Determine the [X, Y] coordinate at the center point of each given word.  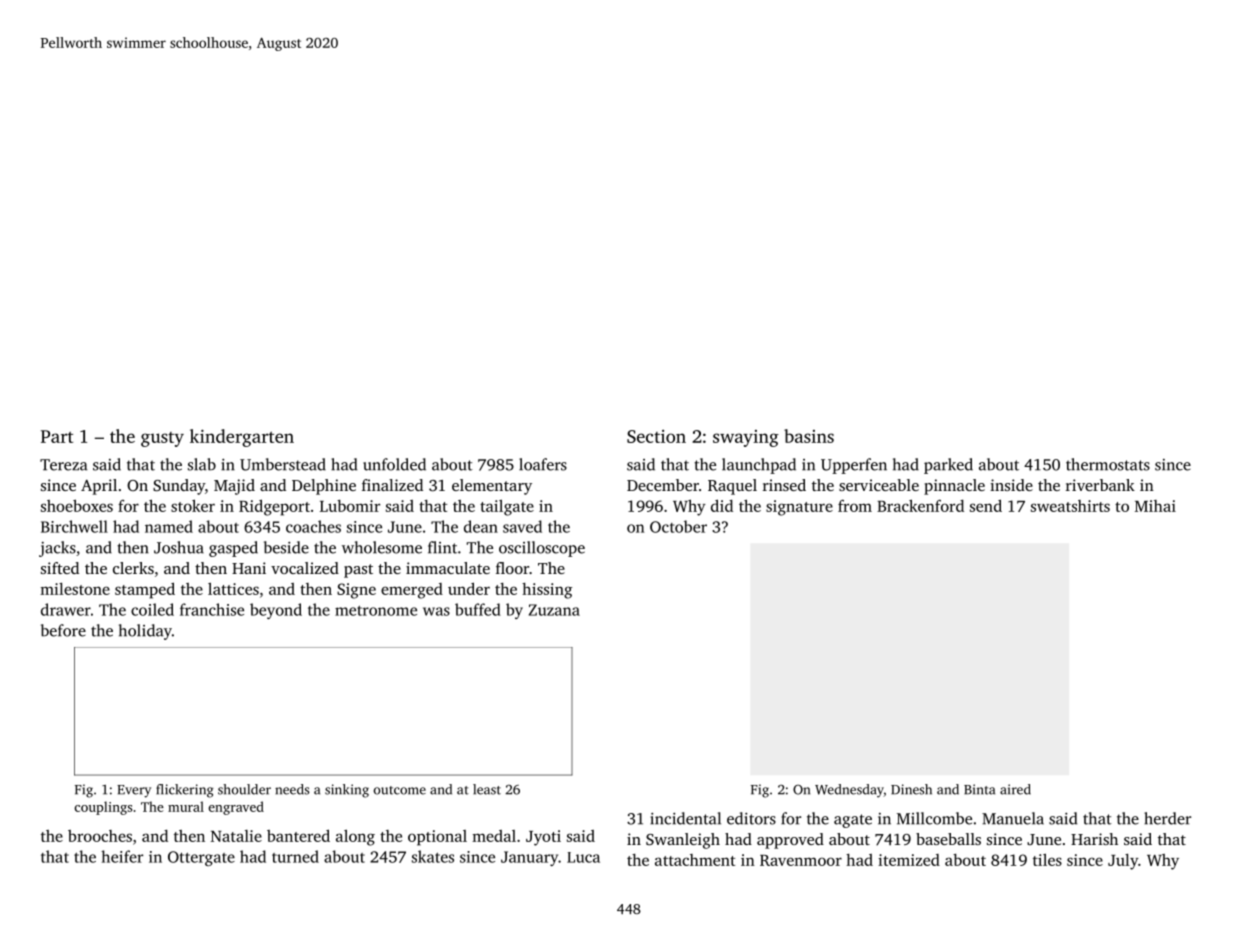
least [487, 789]
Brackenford [920, 505]
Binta [979, 789]
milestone [75, 589]
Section [656, 436]
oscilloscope [542, 549]
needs [292, 789]
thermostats [1108, 464]
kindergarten [242, 438]
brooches [100, 836]
